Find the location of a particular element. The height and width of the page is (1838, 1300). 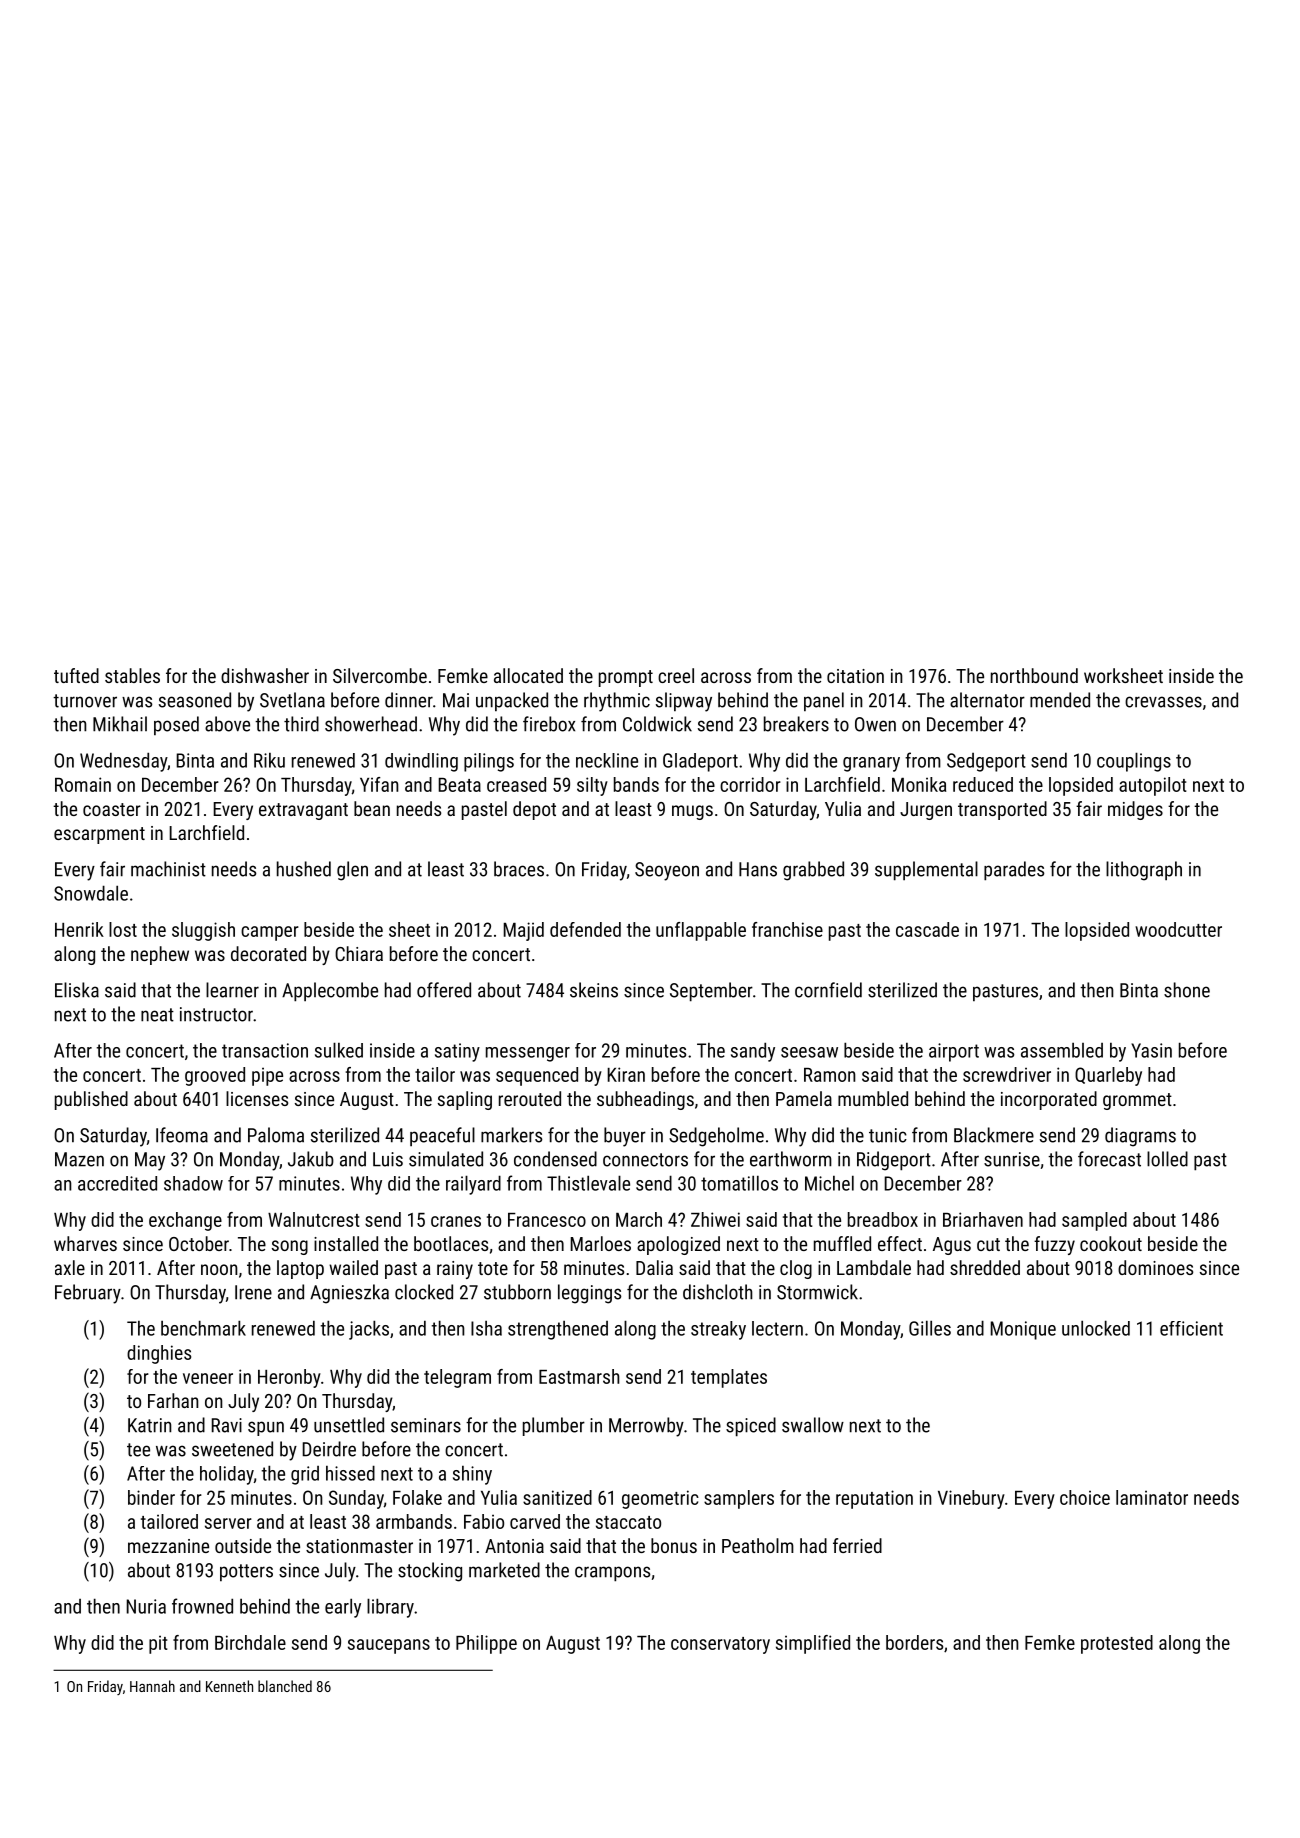

forecast is located at coordinates (1109, 1159).
